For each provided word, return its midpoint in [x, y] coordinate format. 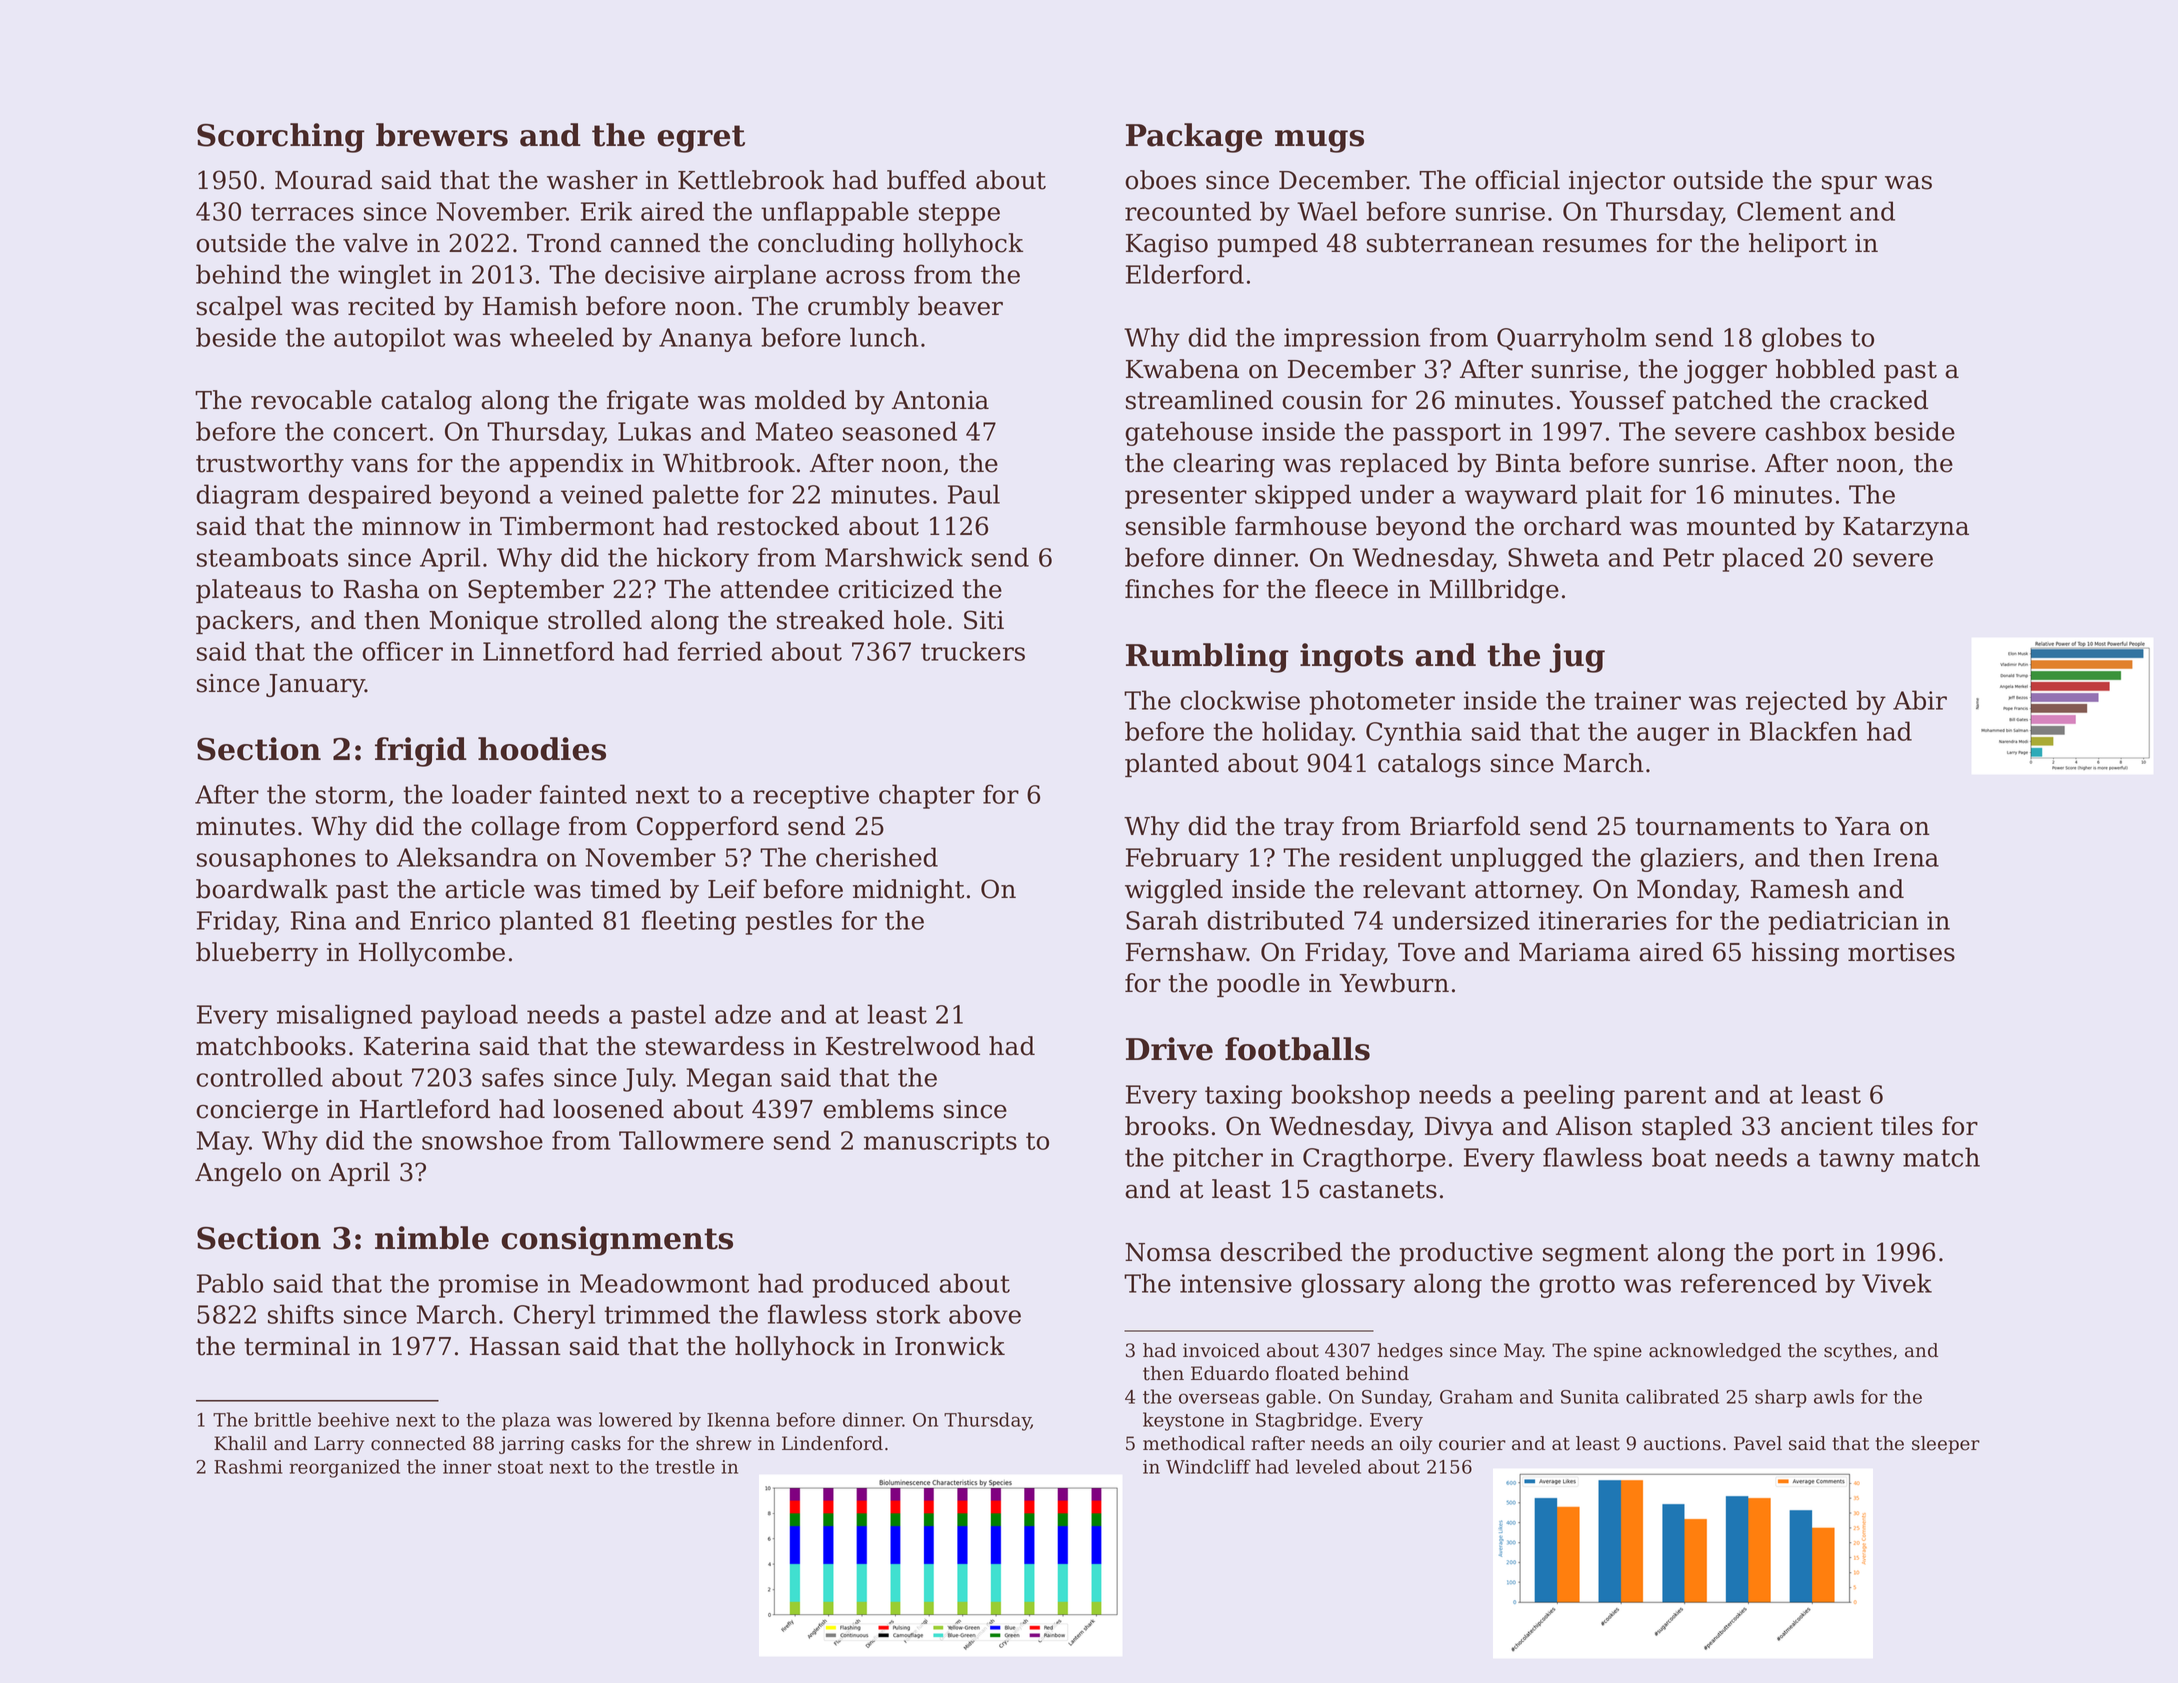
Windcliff [1208, 1466]
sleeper [1946, 1445]
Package [1194, 138]
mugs [1319, 141]
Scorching [281, 138]
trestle [685, 1466]
